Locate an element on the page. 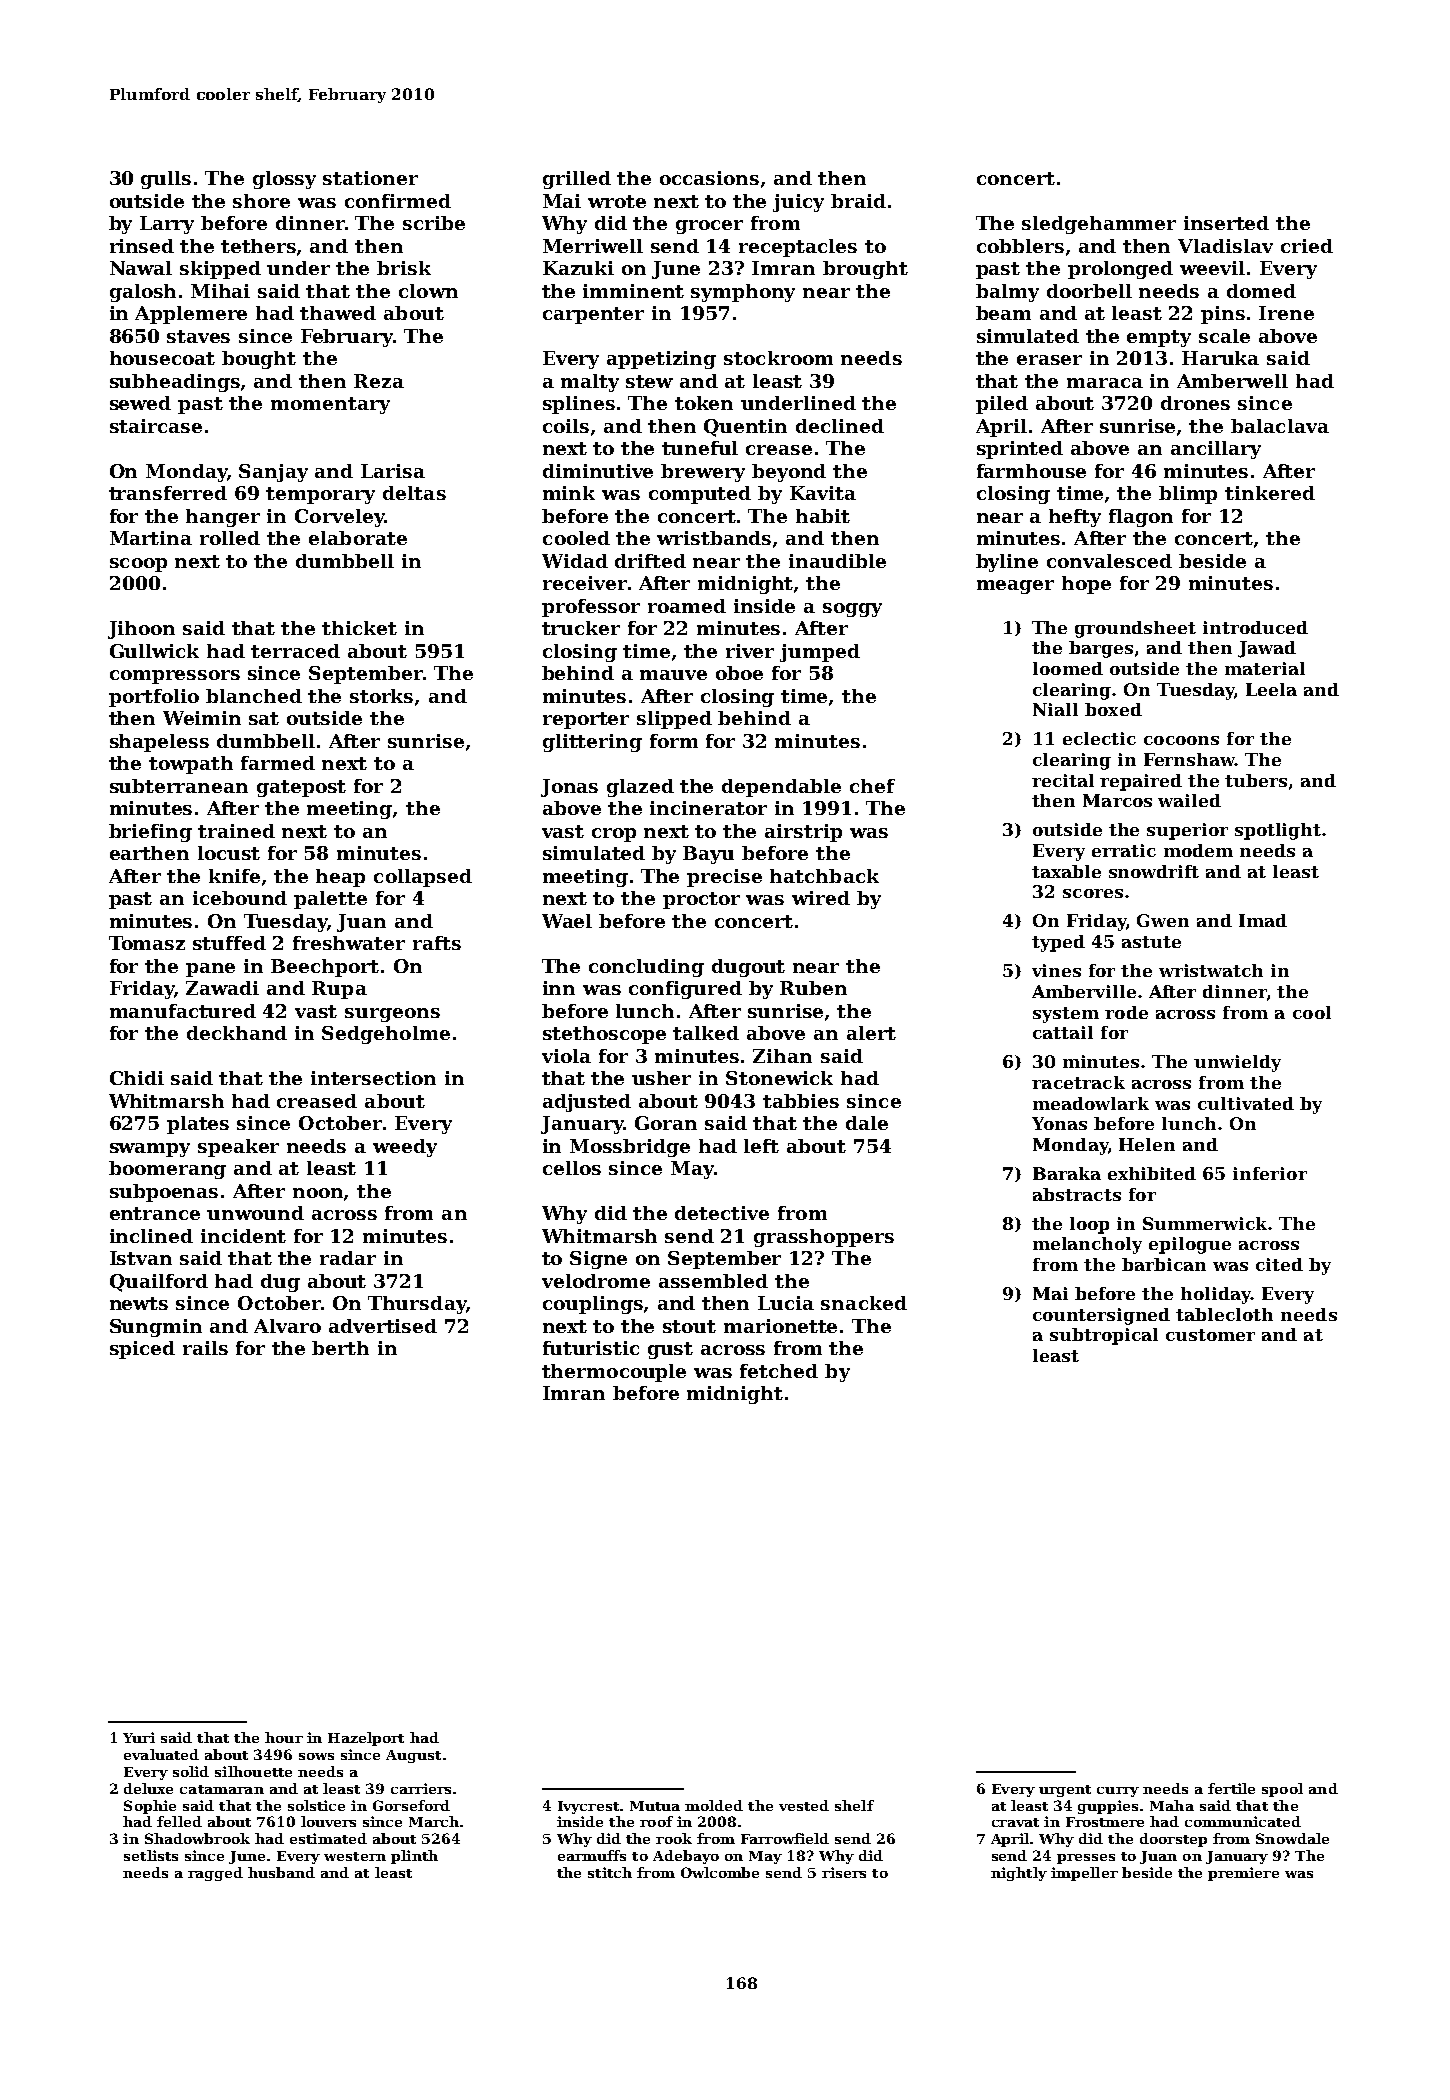 Image resolution: width=1450 pixels, height=2100 pixels. berth is located at coordinates (340, 1348).
